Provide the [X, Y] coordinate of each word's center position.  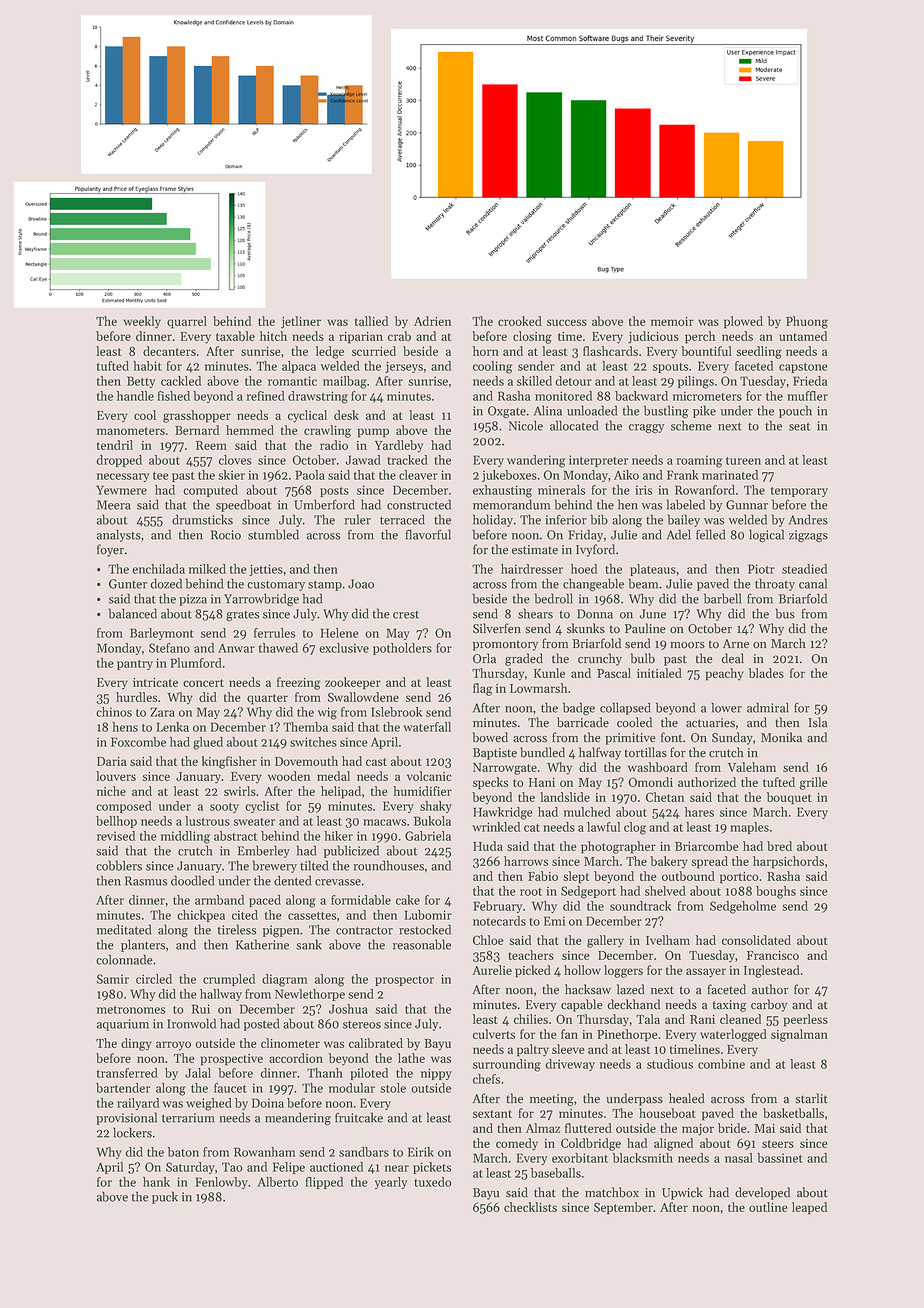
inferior [566, 519]
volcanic [429, 776]
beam [643, 583]
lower [727, 707]
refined [265, 396]
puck [165, 1197]
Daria [111, 761]
